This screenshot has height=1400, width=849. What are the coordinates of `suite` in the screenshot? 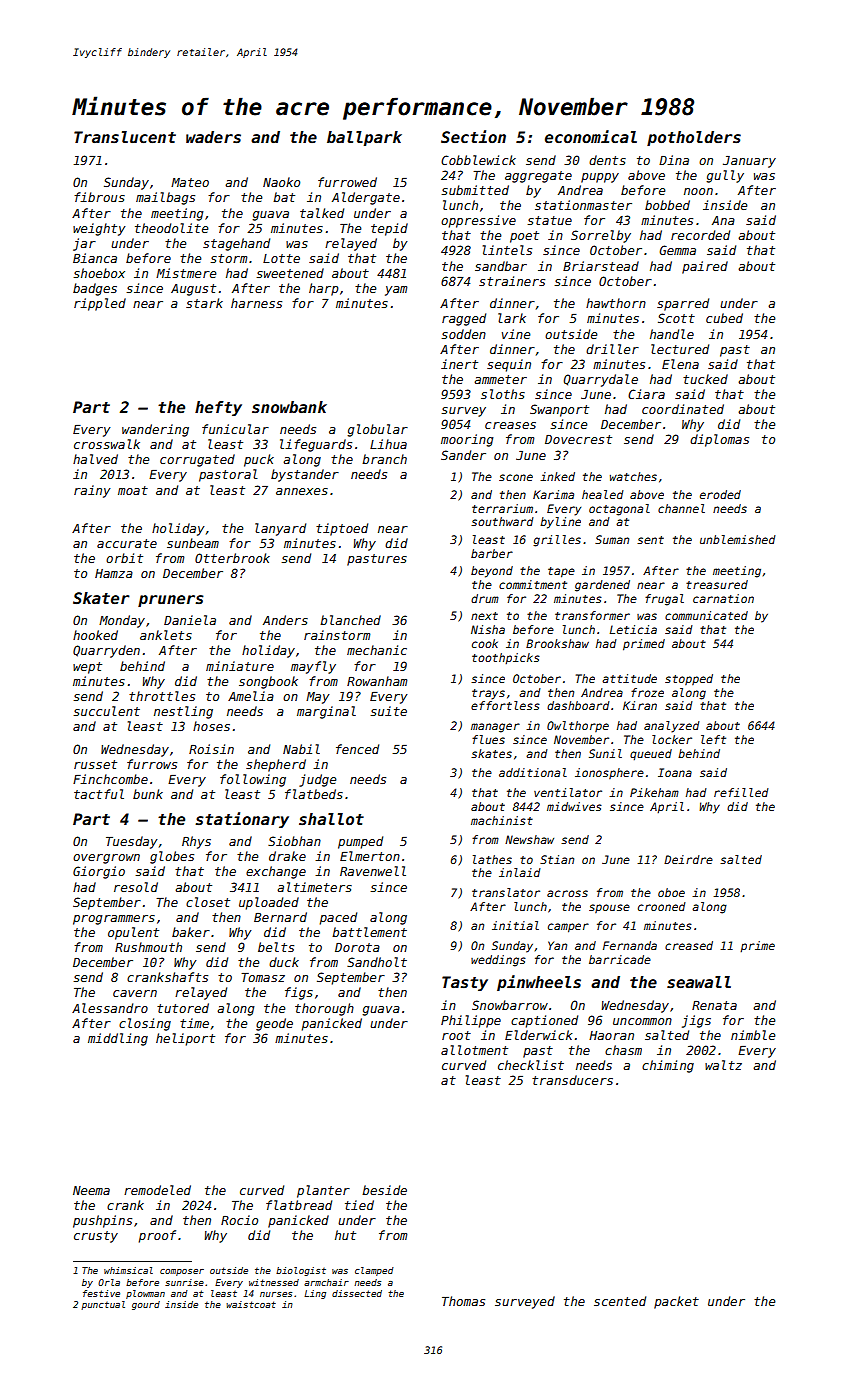 It's located at (388, 711).
